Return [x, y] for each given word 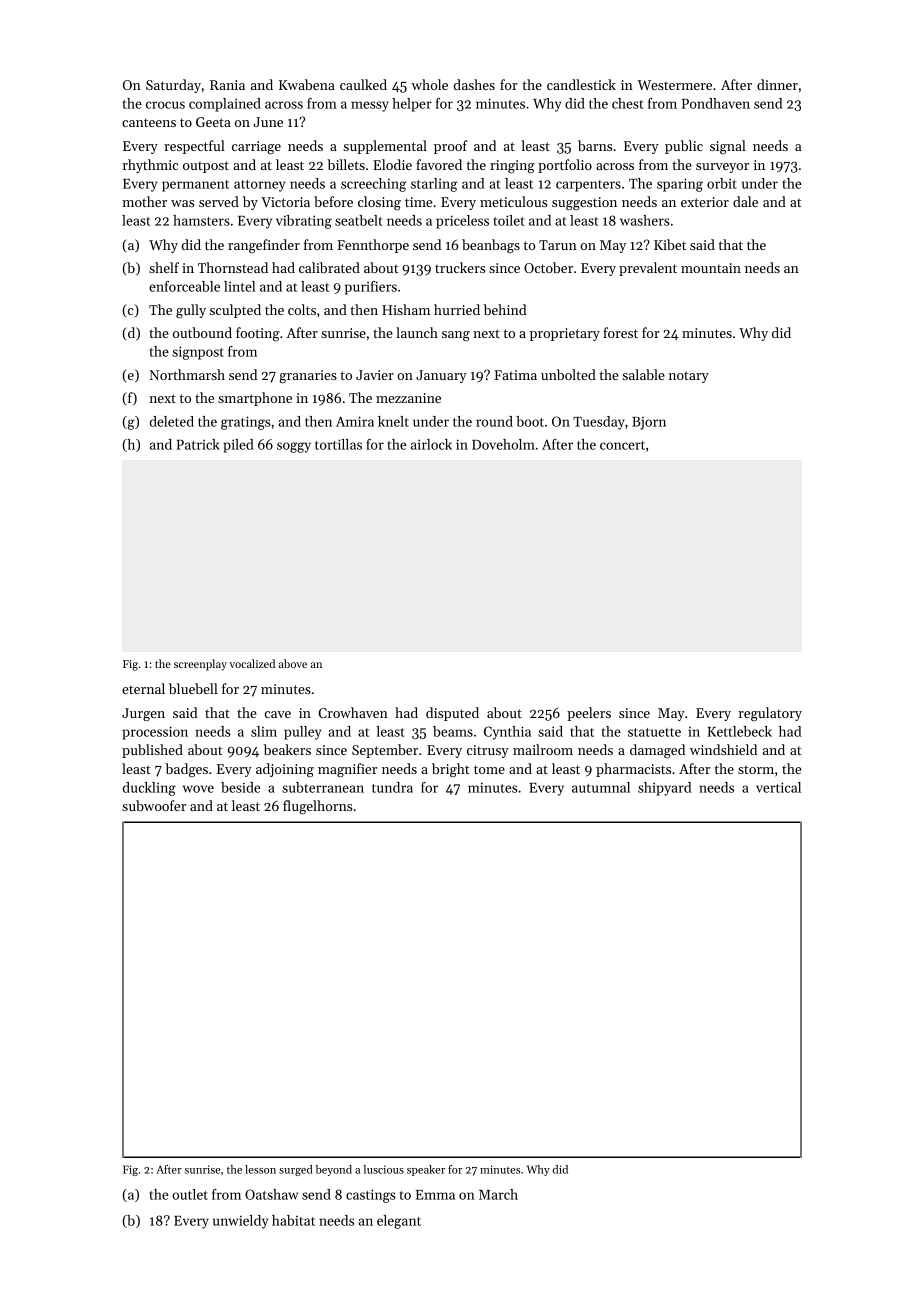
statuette [654, 732]
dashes [474, 84]
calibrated [329, 267]
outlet [190, 1194]
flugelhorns [317, 807]
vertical [778, 787]
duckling [149, 789]
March [498, 1194]
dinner [777, 84]
